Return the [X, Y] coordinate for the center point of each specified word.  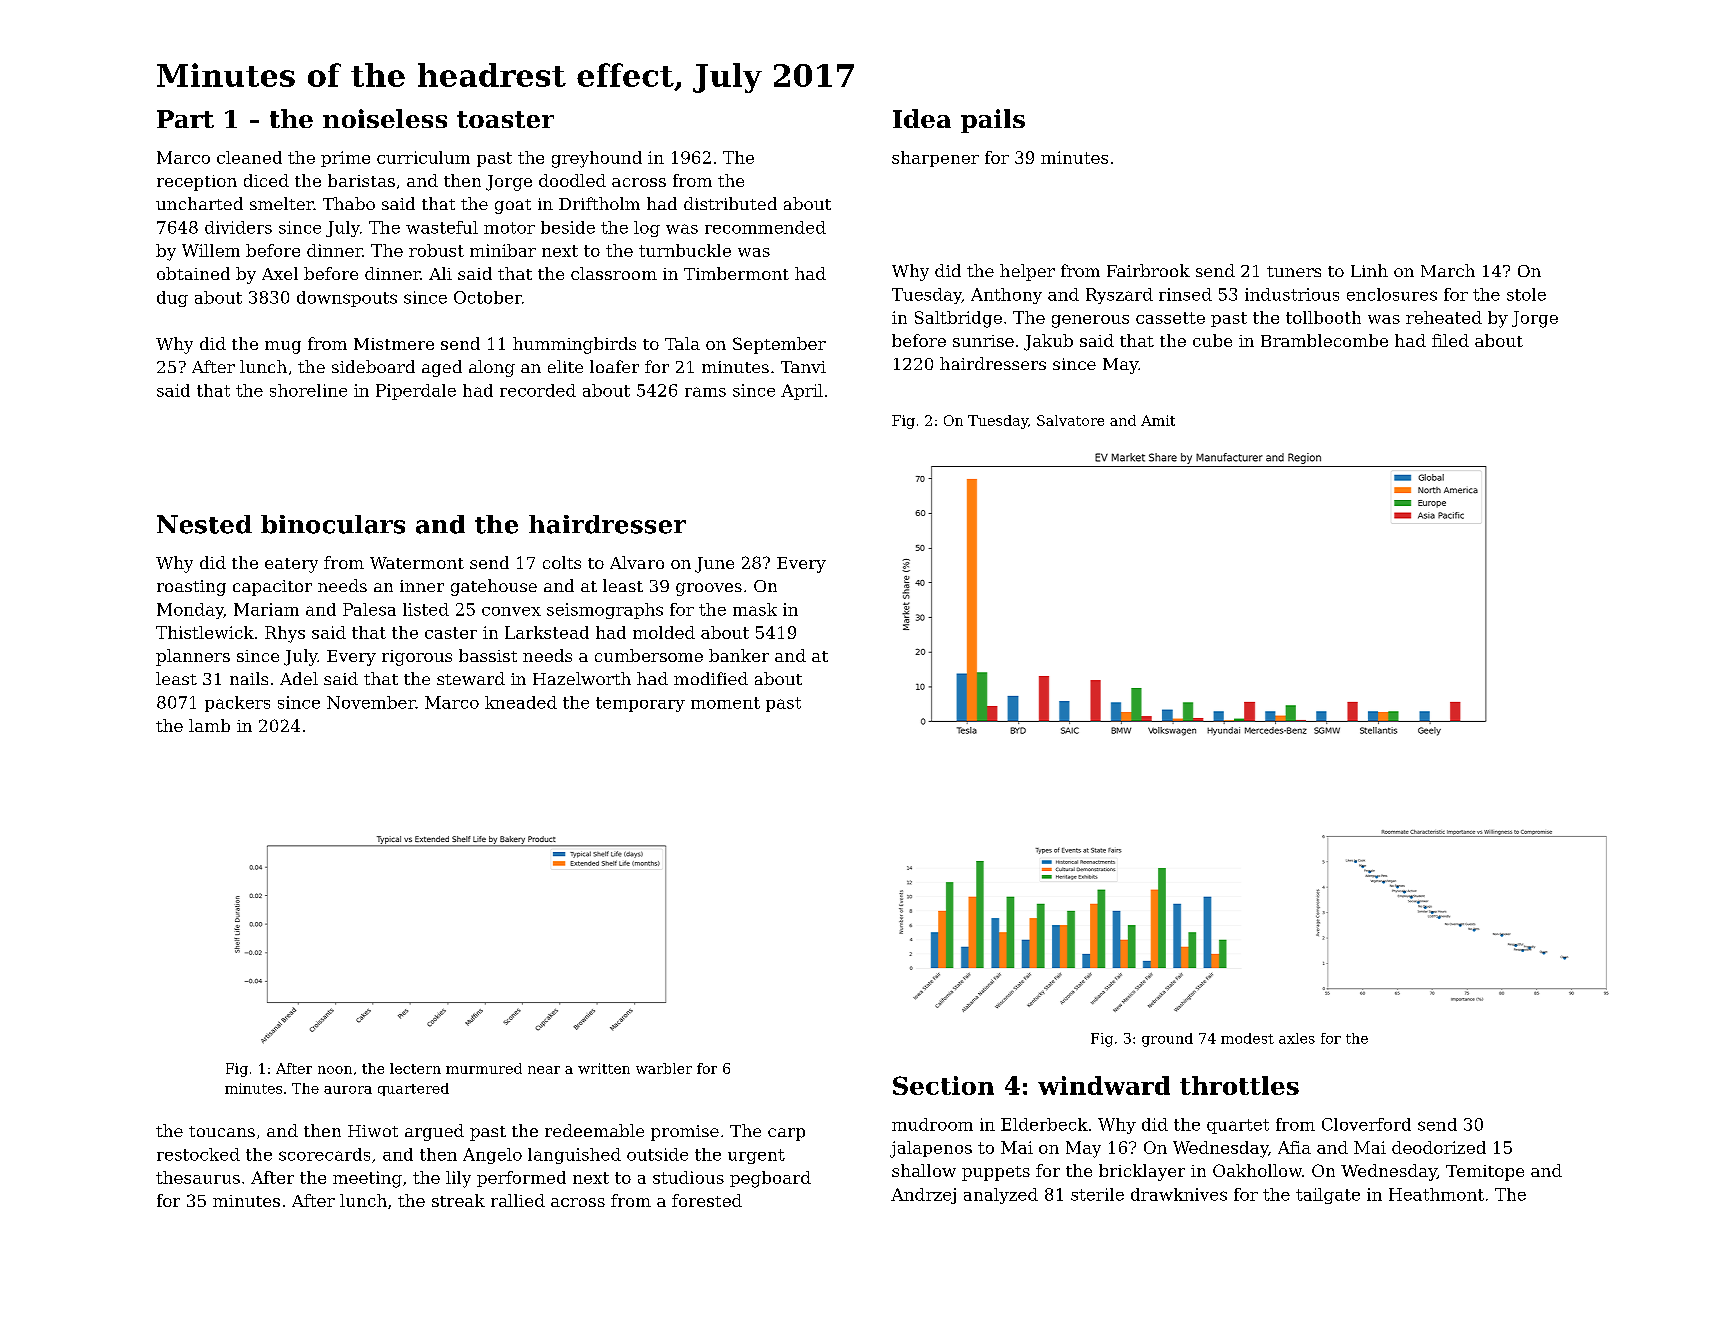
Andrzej [923, 1196]
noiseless [385, 118]
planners [193, 657]
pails [993, 121]
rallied [518, 1200]
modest [1247, 1038]
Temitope [1485, 1173]
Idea [922, 118]
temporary [640, 704]
